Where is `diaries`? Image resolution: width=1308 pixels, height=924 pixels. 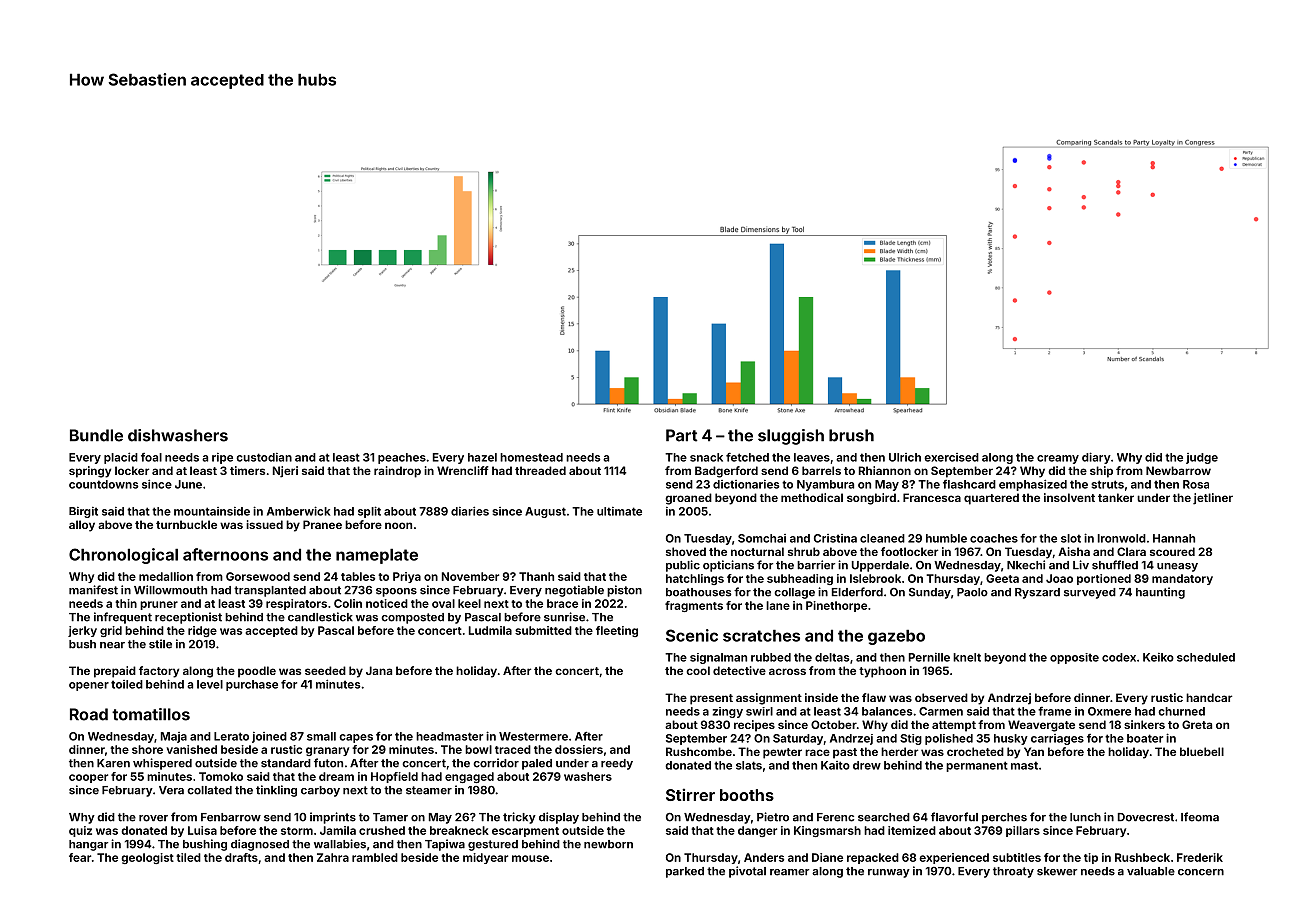
diaries is located at coordinates (470, 511).
